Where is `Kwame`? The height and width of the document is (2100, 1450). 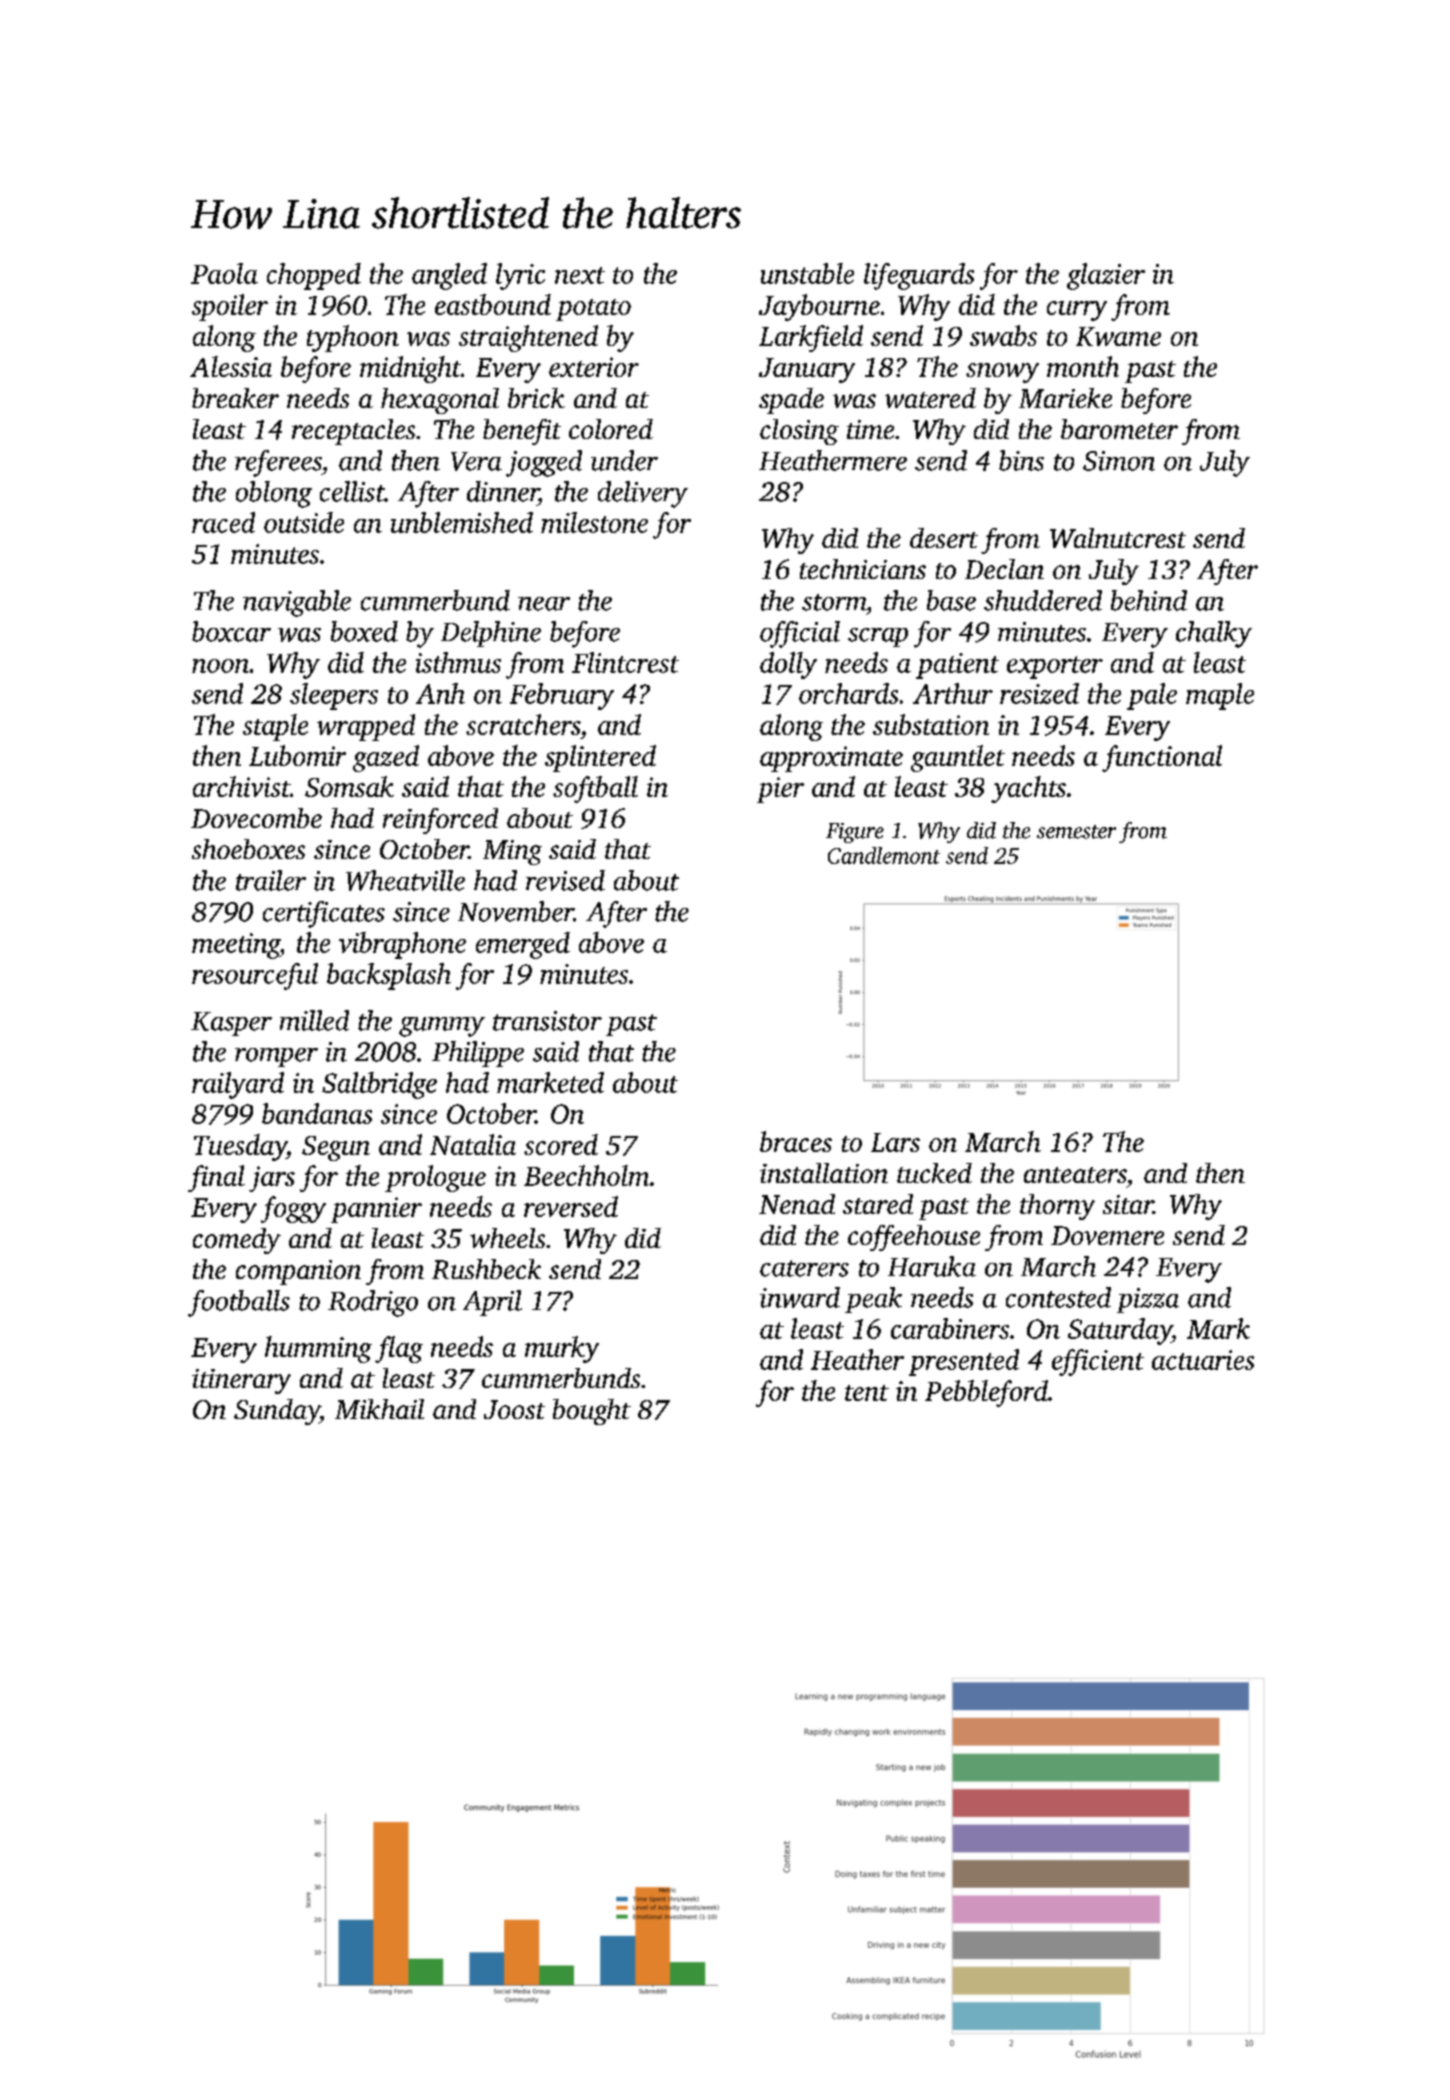 Kwame is located at coordinates (1118, 336).
